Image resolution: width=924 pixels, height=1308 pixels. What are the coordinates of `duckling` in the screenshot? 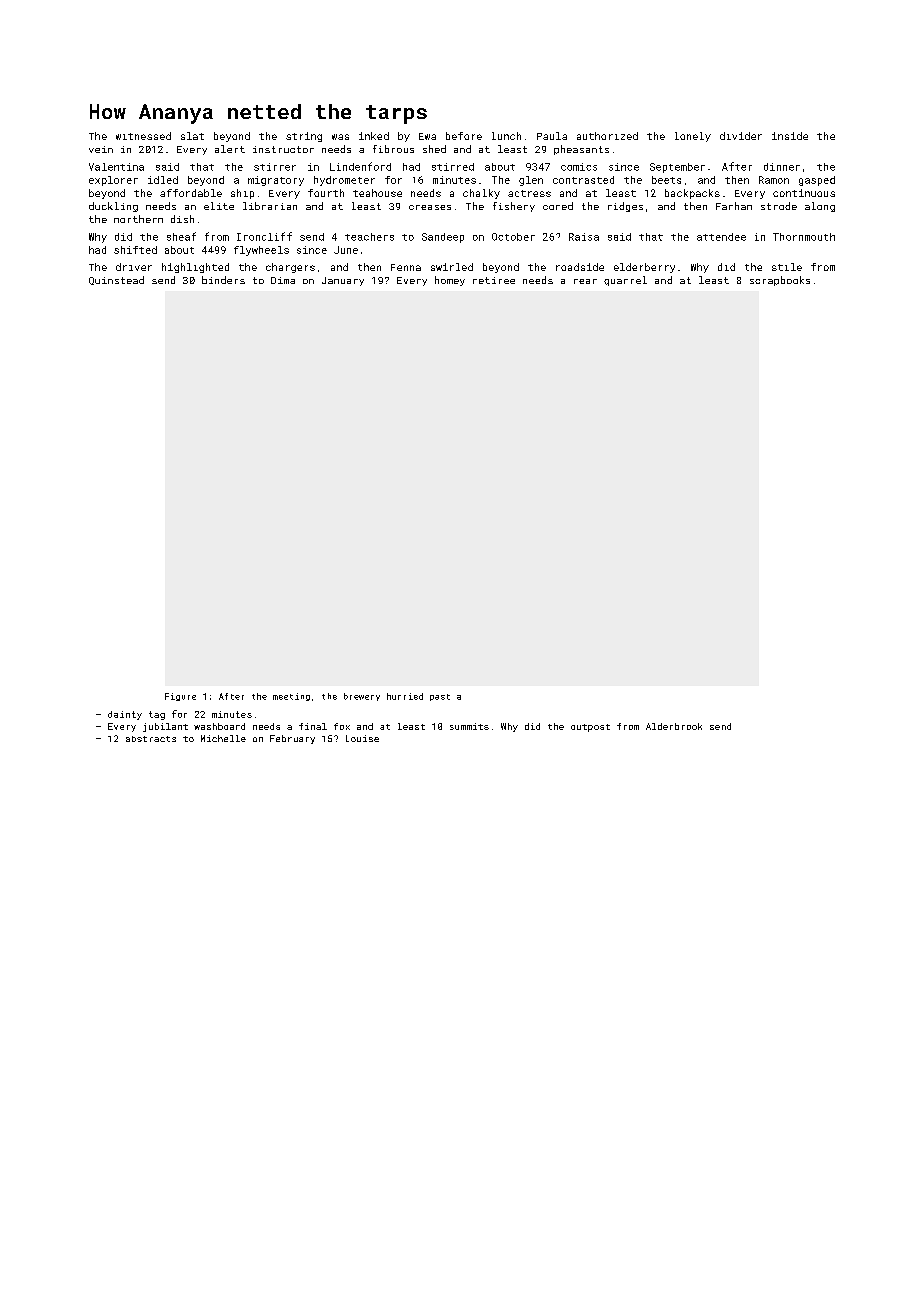 It's located at (113, 207).
